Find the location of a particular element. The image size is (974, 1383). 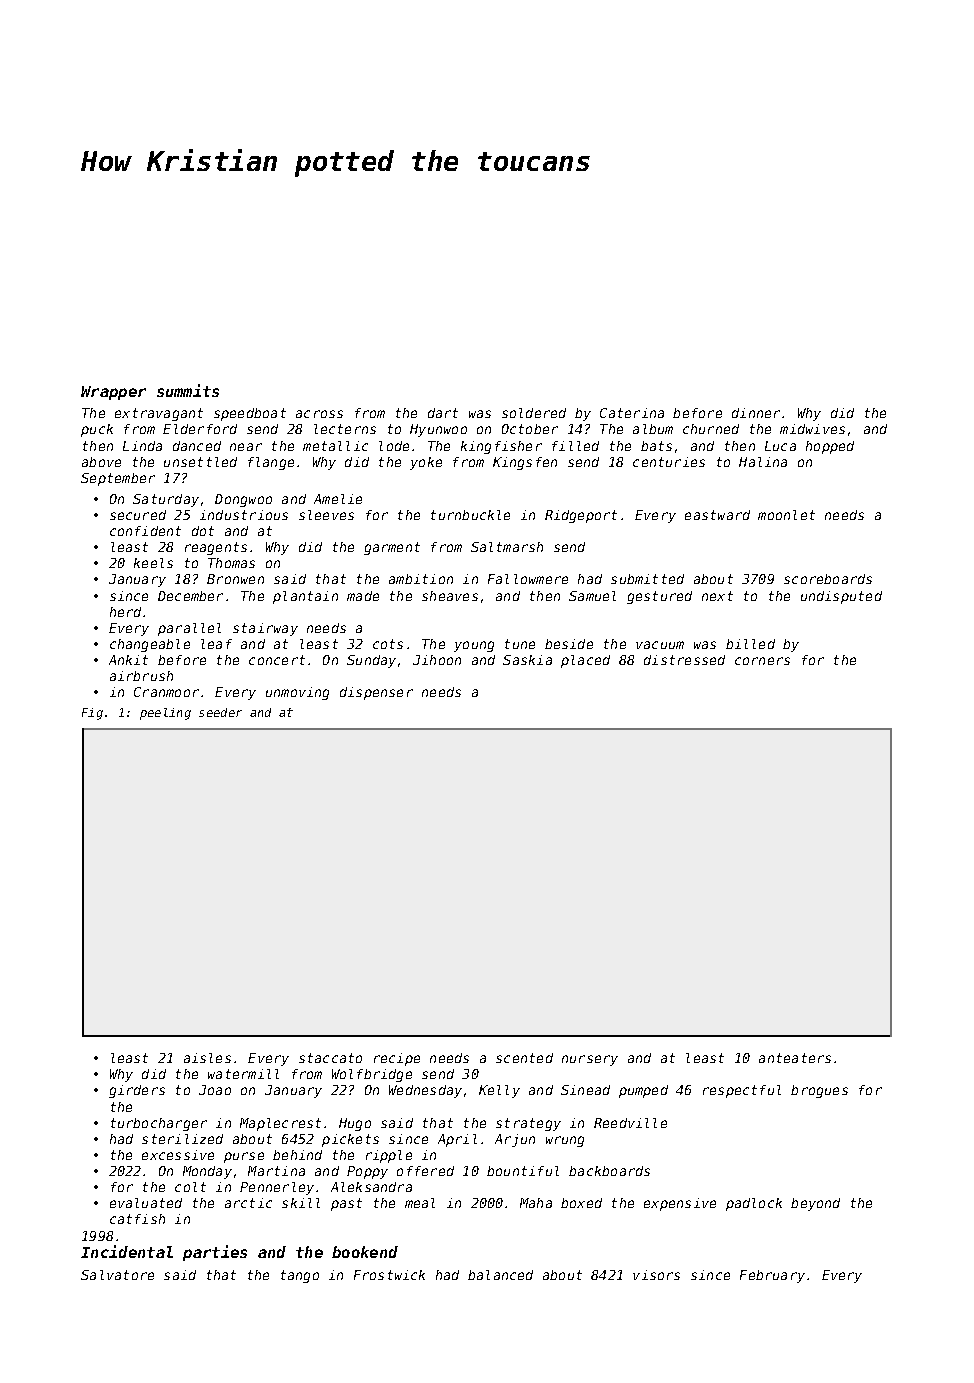

Salvatore is located at coordinates (117, 1275).
